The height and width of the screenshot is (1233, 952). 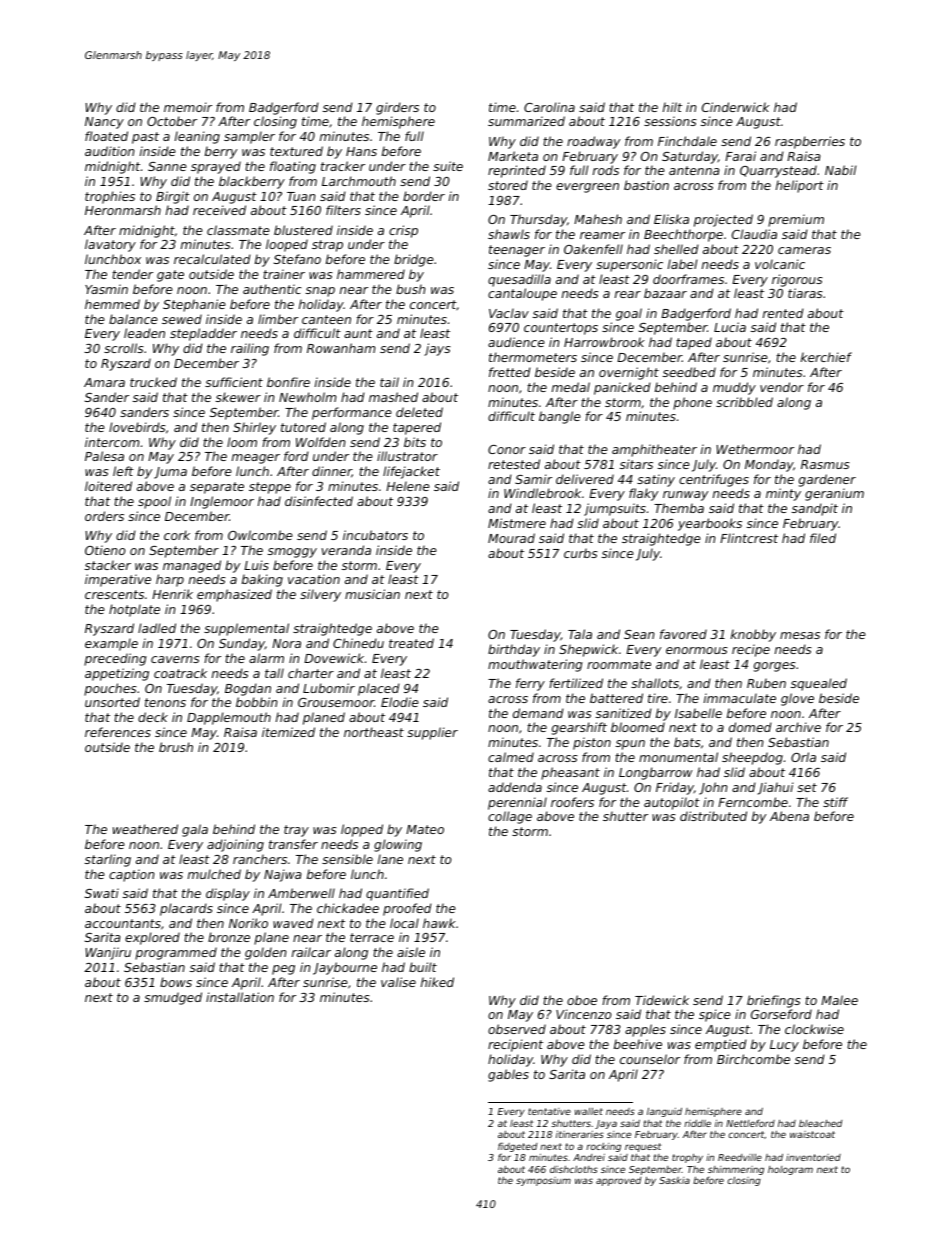 I want to click on Elodie, so click(x=400, y=702).
